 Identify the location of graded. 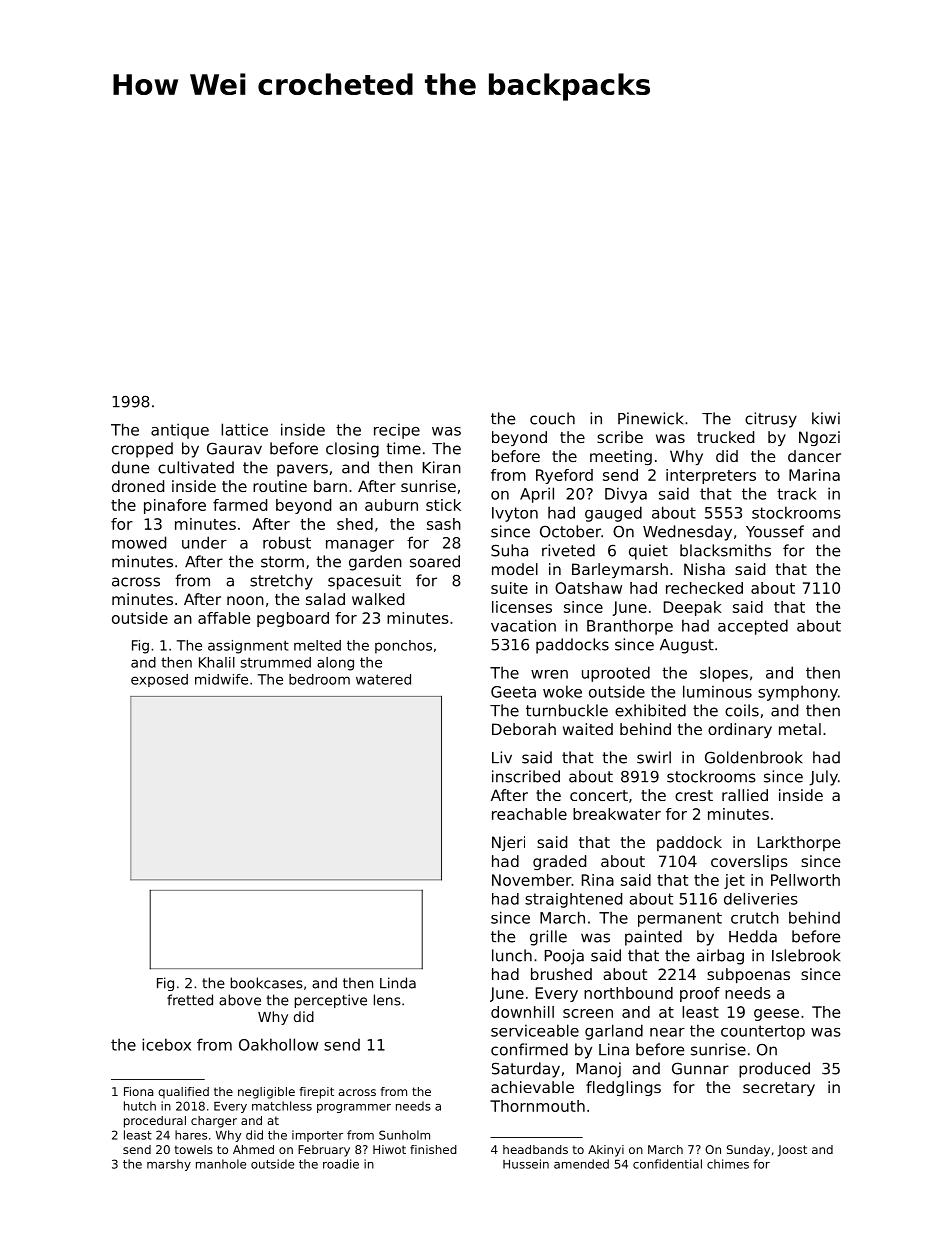
(559, 862).
